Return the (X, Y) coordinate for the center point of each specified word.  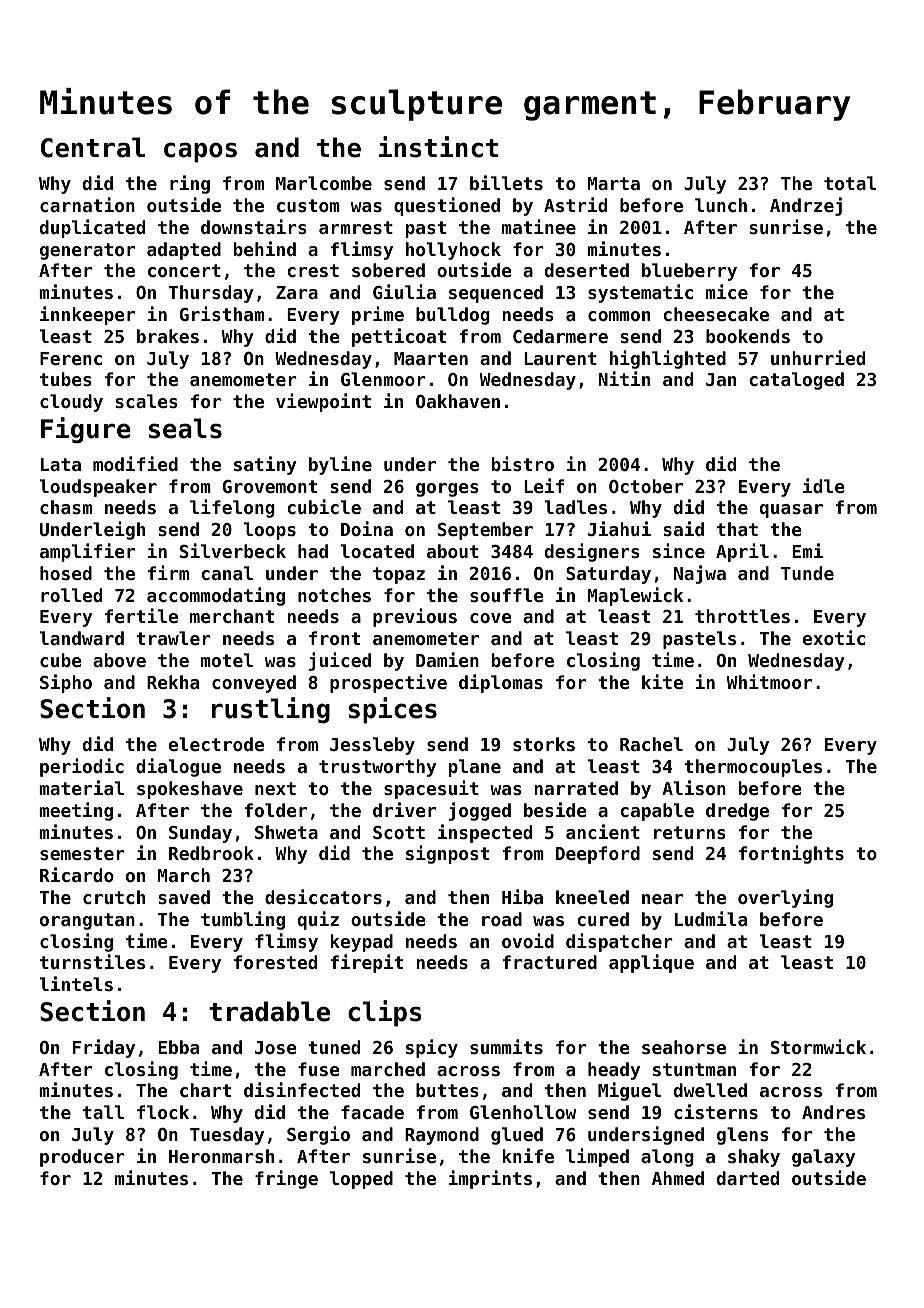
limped (597, 1157)
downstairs (253, 226)
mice (727, 291)
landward (82, 638)
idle (823, 485)
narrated (576, 788)
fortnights (791, 854)
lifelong (232, 508)
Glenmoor (383, 379)
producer (82, 1158)
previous (415, 617)
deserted (587, 270)
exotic (834, 637)
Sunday (200, 834)
